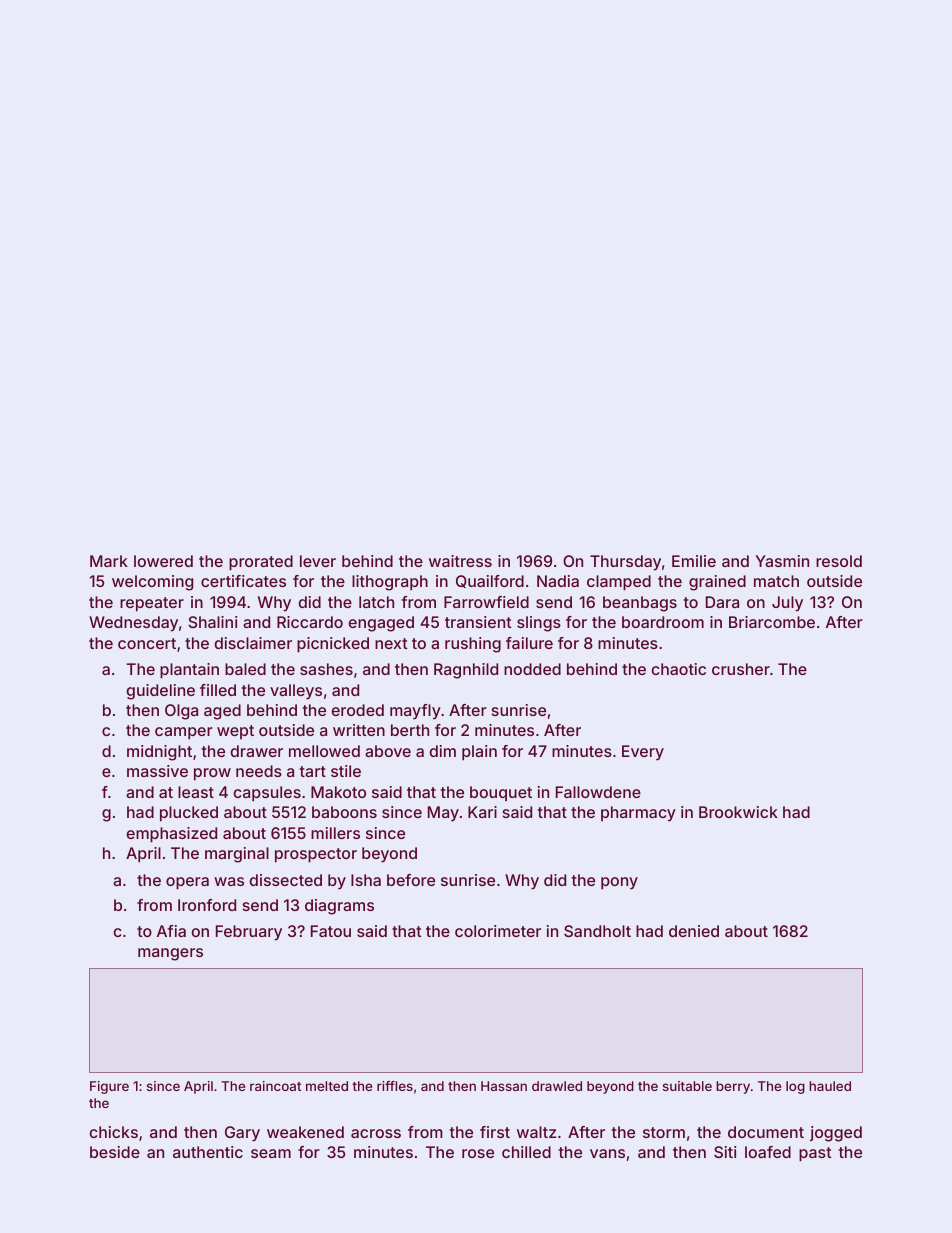  I want to click on beside, so click(115, 1152).
